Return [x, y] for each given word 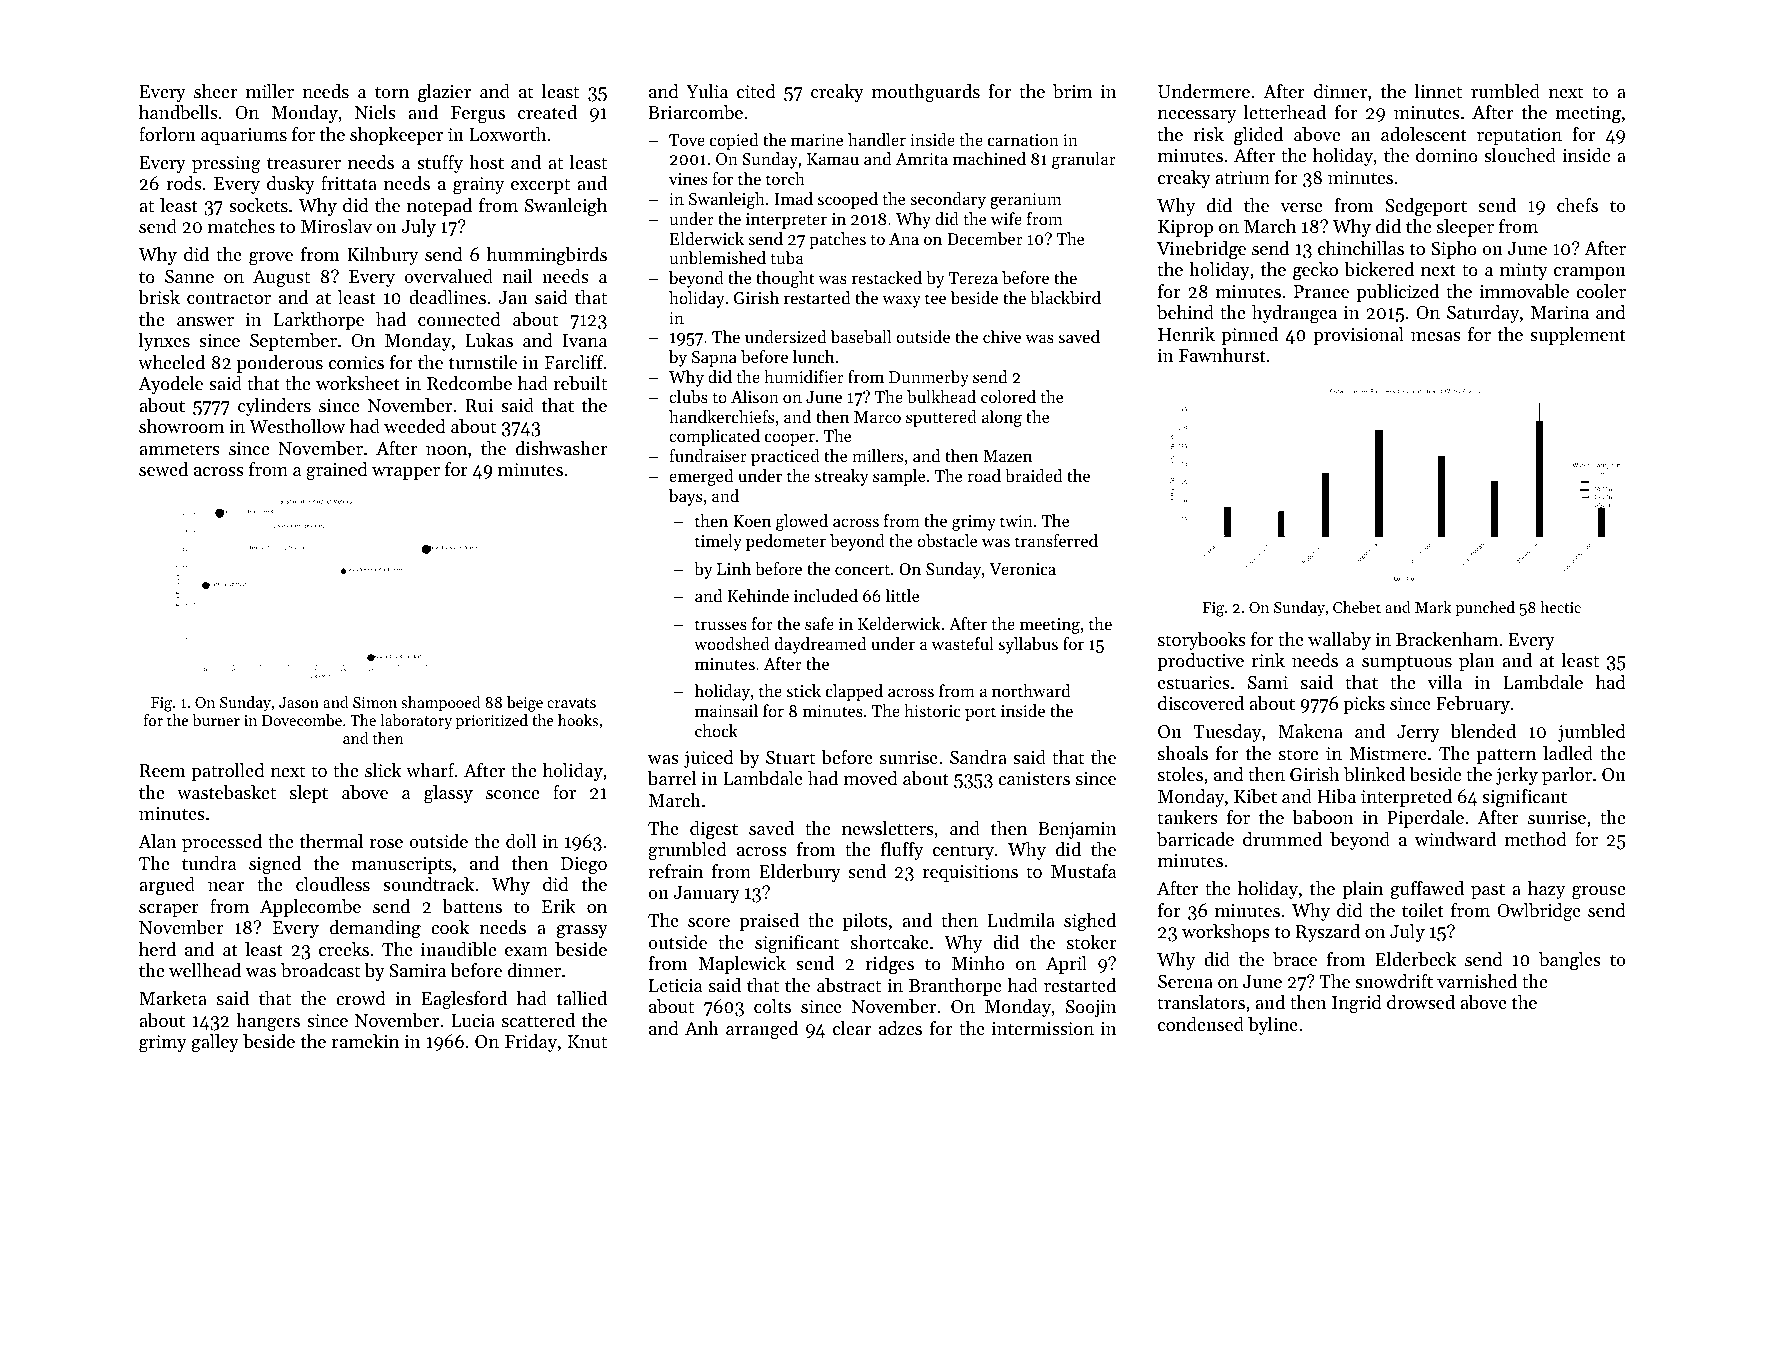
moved [871, 778]
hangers [268, 1022]
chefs [1577, 205]
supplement [1578, 336]
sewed [163, 469]
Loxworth [507, 134]
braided [1033, 475]
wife [1006, 218]
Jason [299, 702]
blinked [1374, 774]
